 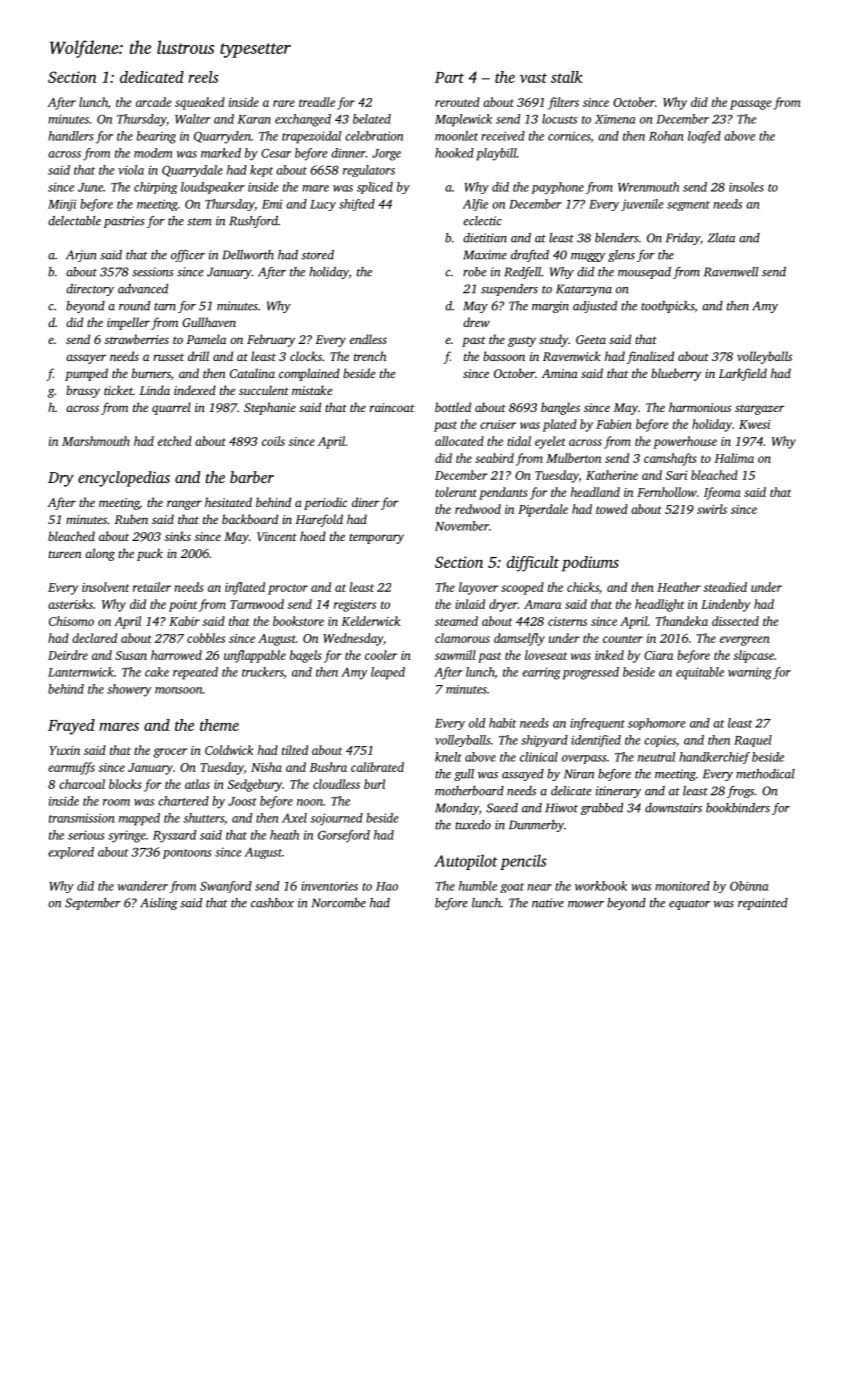 I want to click on blocks, so click(x=125, y=784).
